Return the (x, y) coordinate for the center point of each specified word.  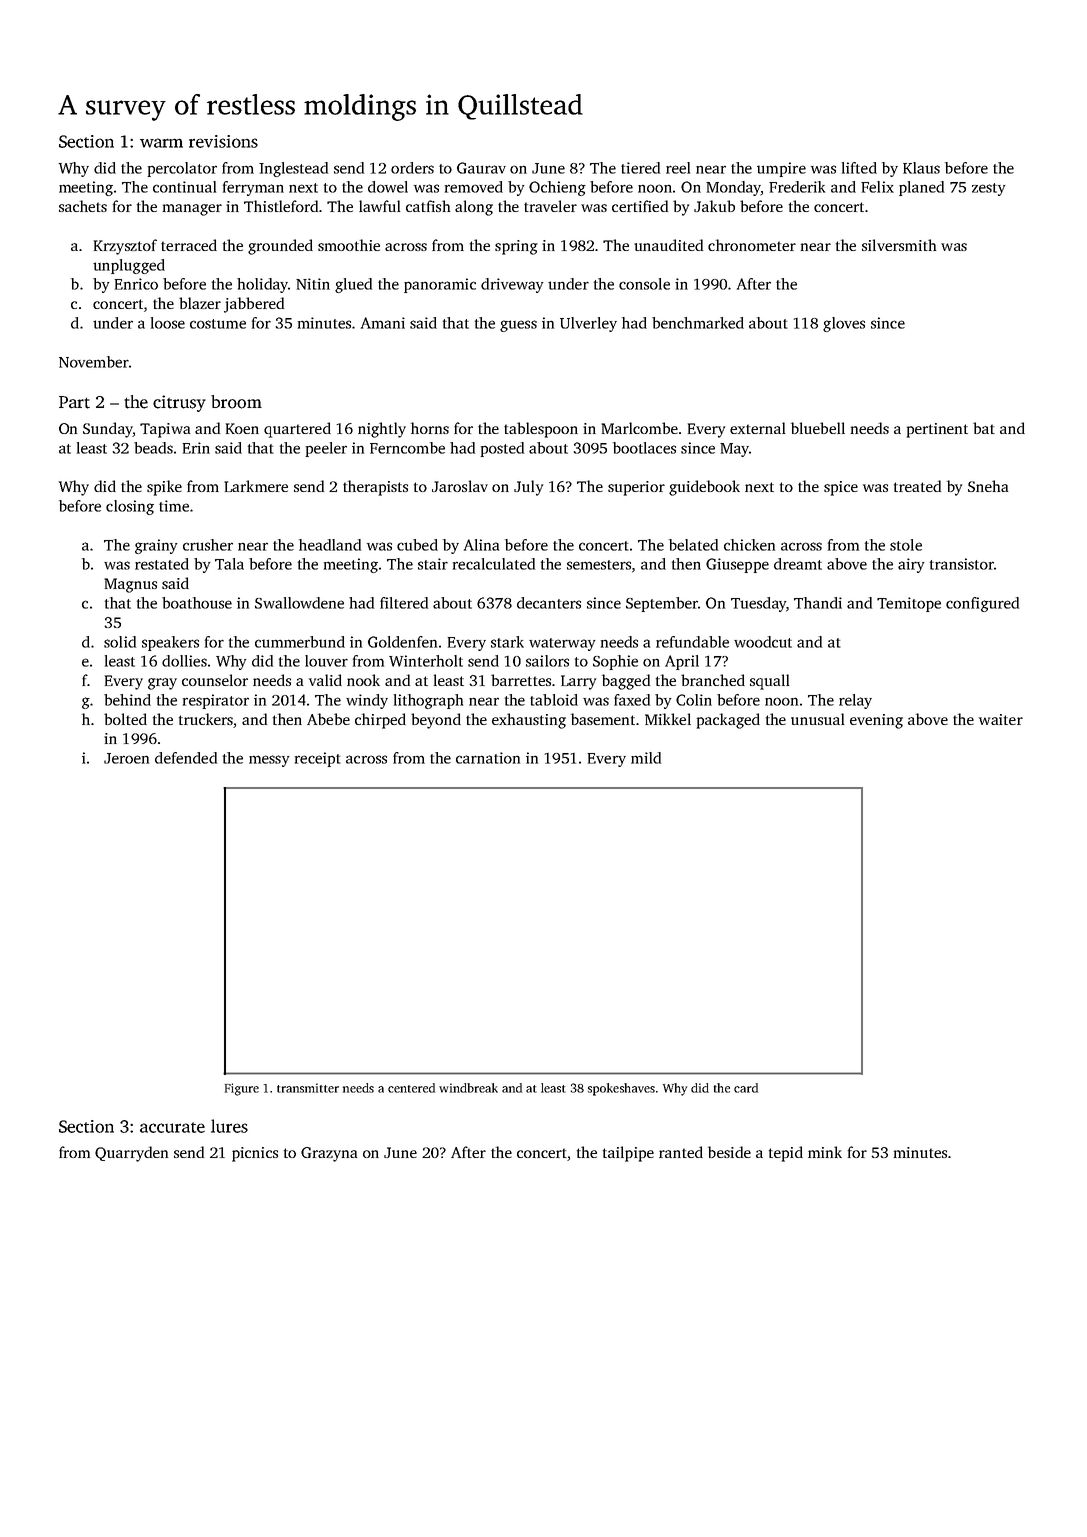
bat (984, 428)
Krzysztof (125, 247)
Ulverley (588, 324)
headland (330, 545)
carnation (488, 758)
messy (269, 761)
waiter (1001, 719)
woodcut (763, 642)
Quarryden (131, 1154)
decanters (549, 603)
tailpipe (628, 1154)
